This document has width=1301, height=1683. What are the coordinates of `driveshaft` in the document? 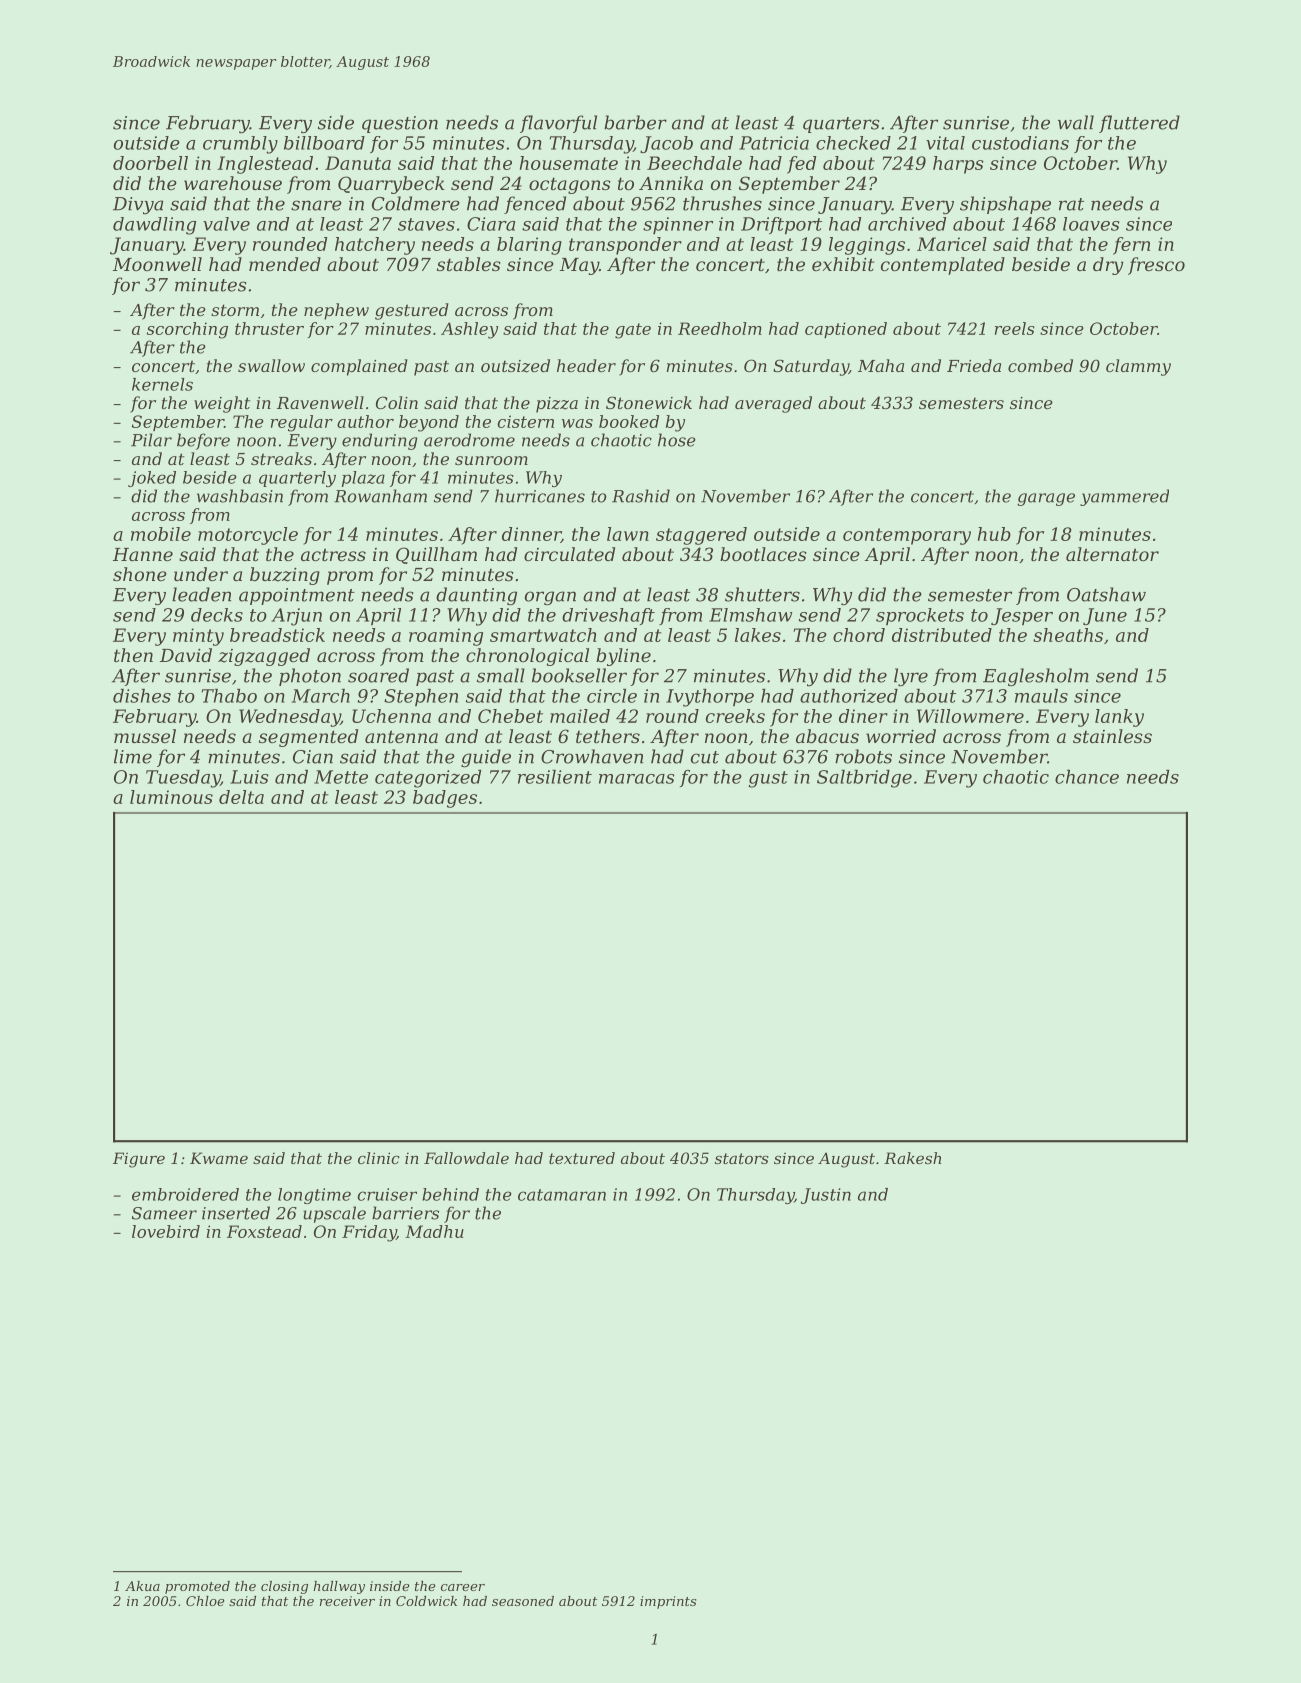 It's located at (608, 616).
